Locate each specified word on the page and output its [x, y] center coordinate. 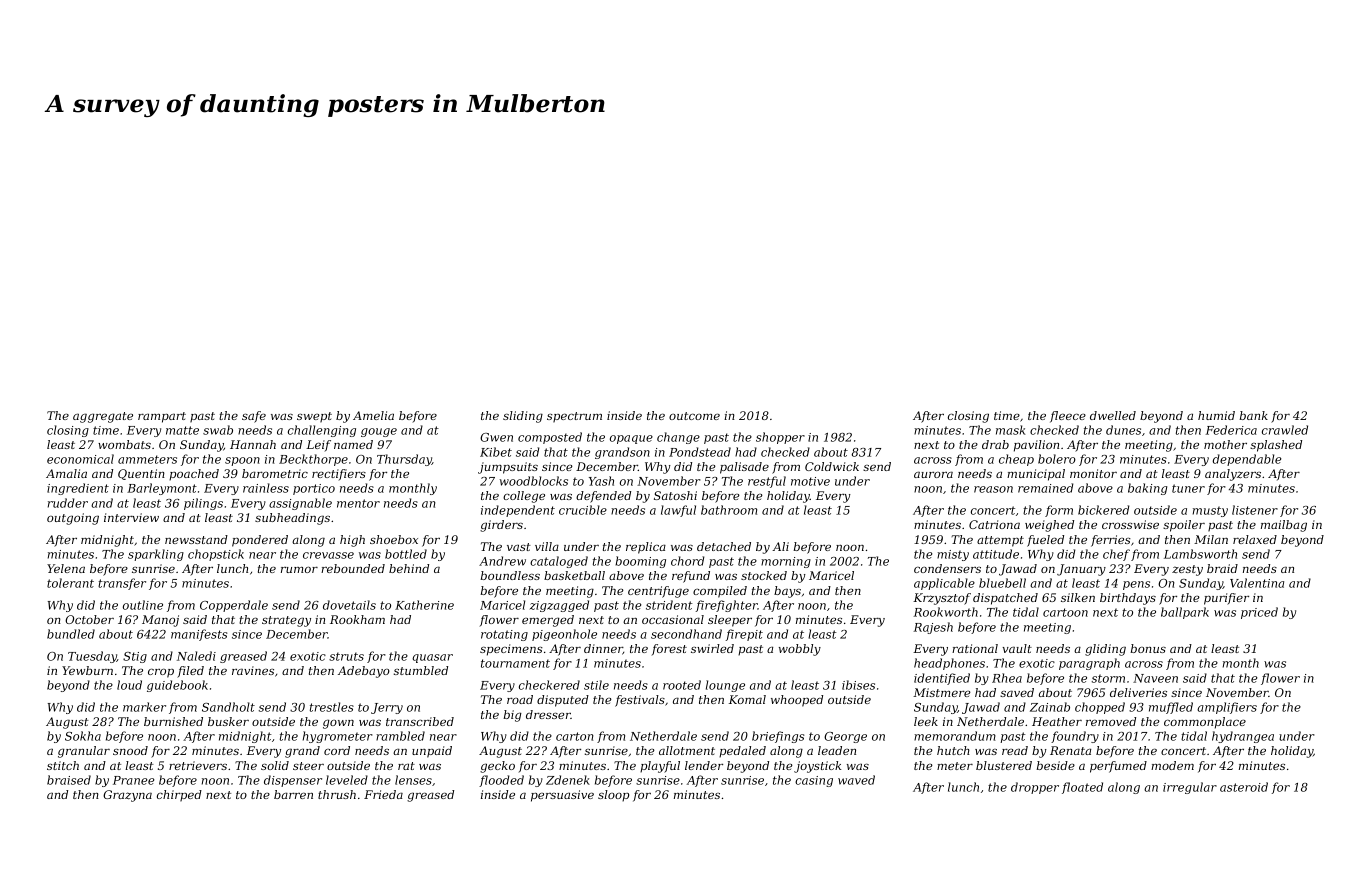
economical [80, 459]
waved [856, 780]
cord [337, 750]
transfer [122, 584]
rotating [504, 635]
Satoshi [675, 495]
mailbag [1284, 526]
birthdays [1128, 599]
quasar [432, 658]
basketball [574, 575]
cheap [1016, 460]
